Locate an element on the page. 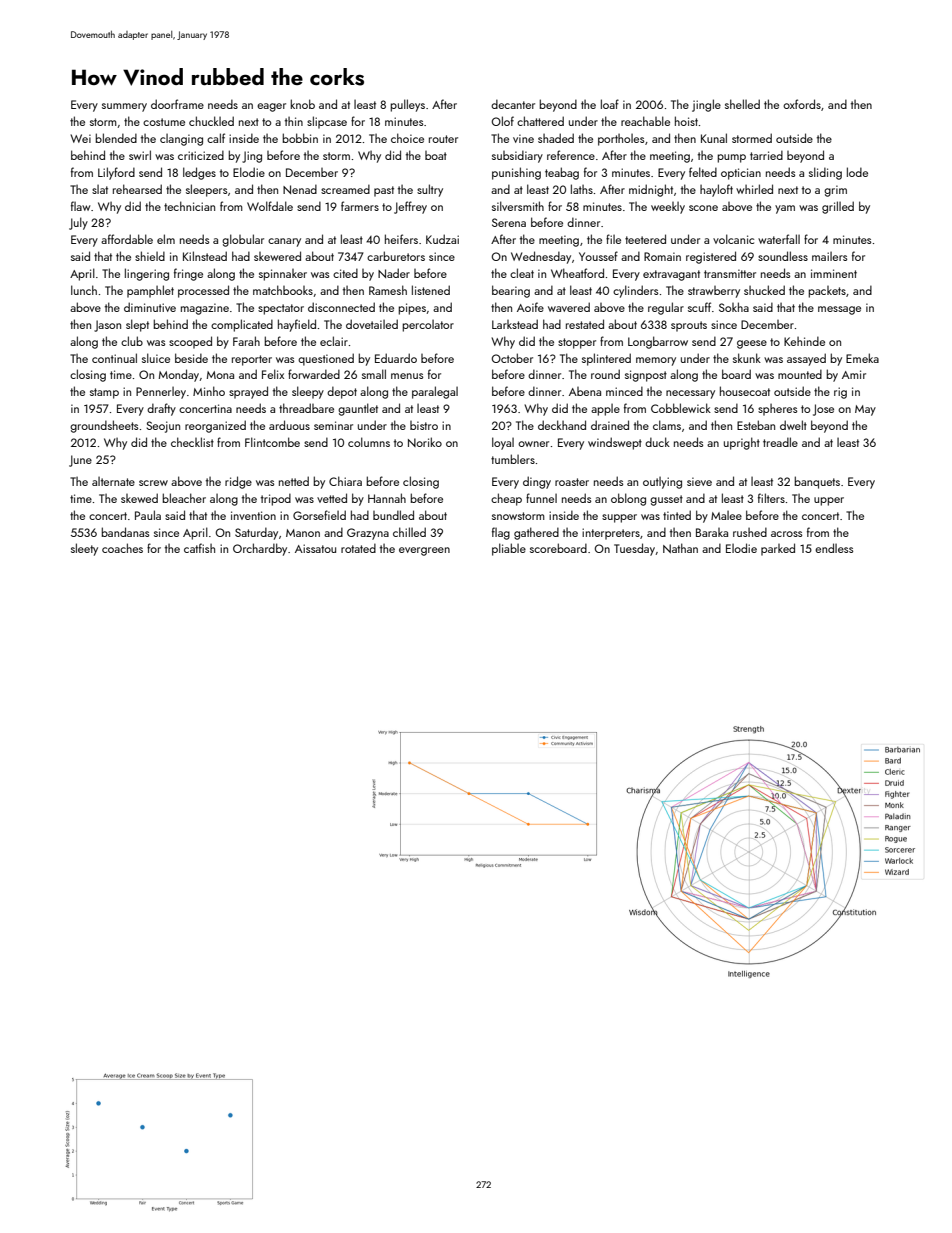 Image resolution: width=952 pixels, height=1233 pixels. yam is located at coordinates (785, 209).
